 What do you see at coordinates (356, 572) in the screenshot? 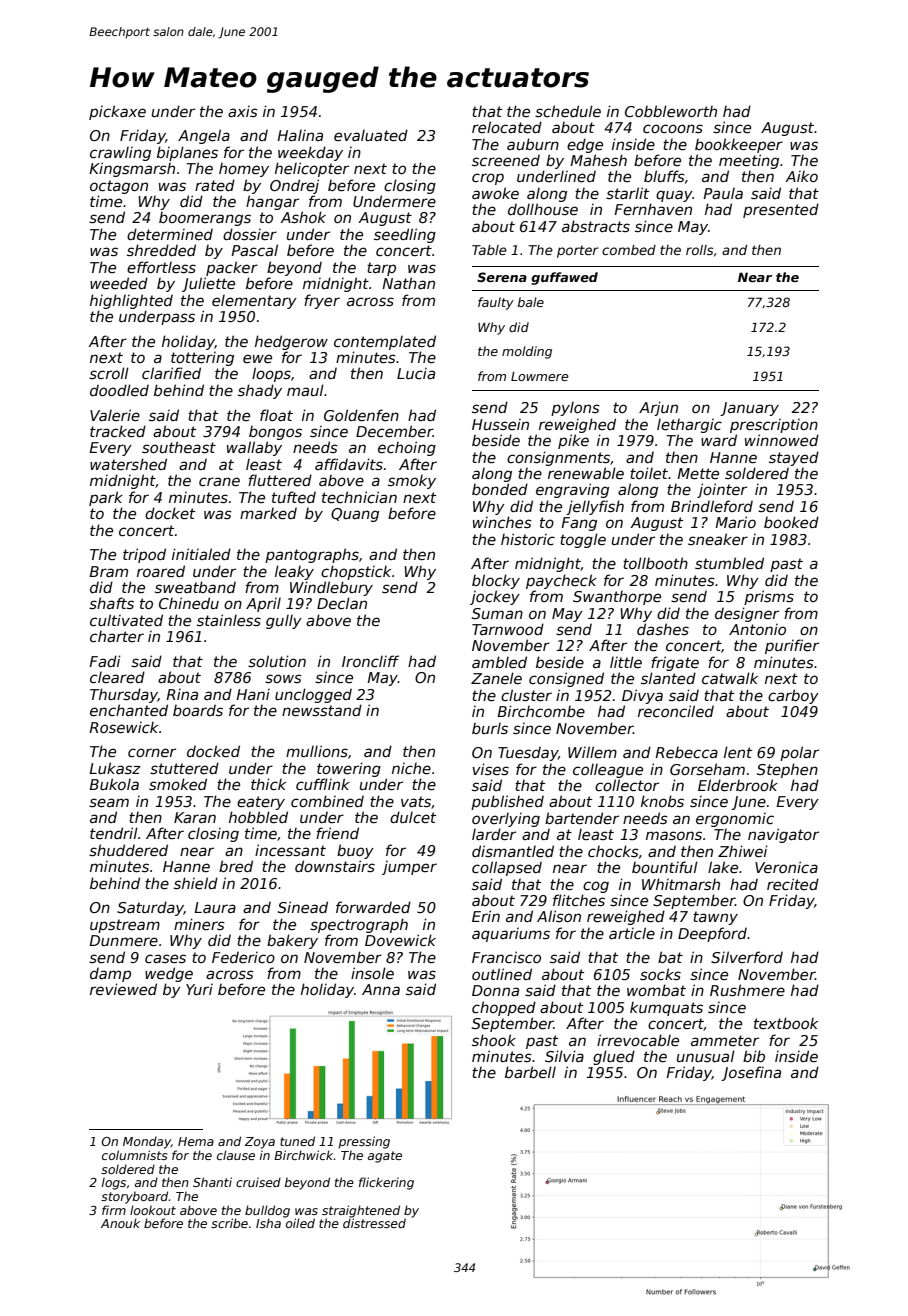
I see `chopstick` at bounding box center [356, 572].
